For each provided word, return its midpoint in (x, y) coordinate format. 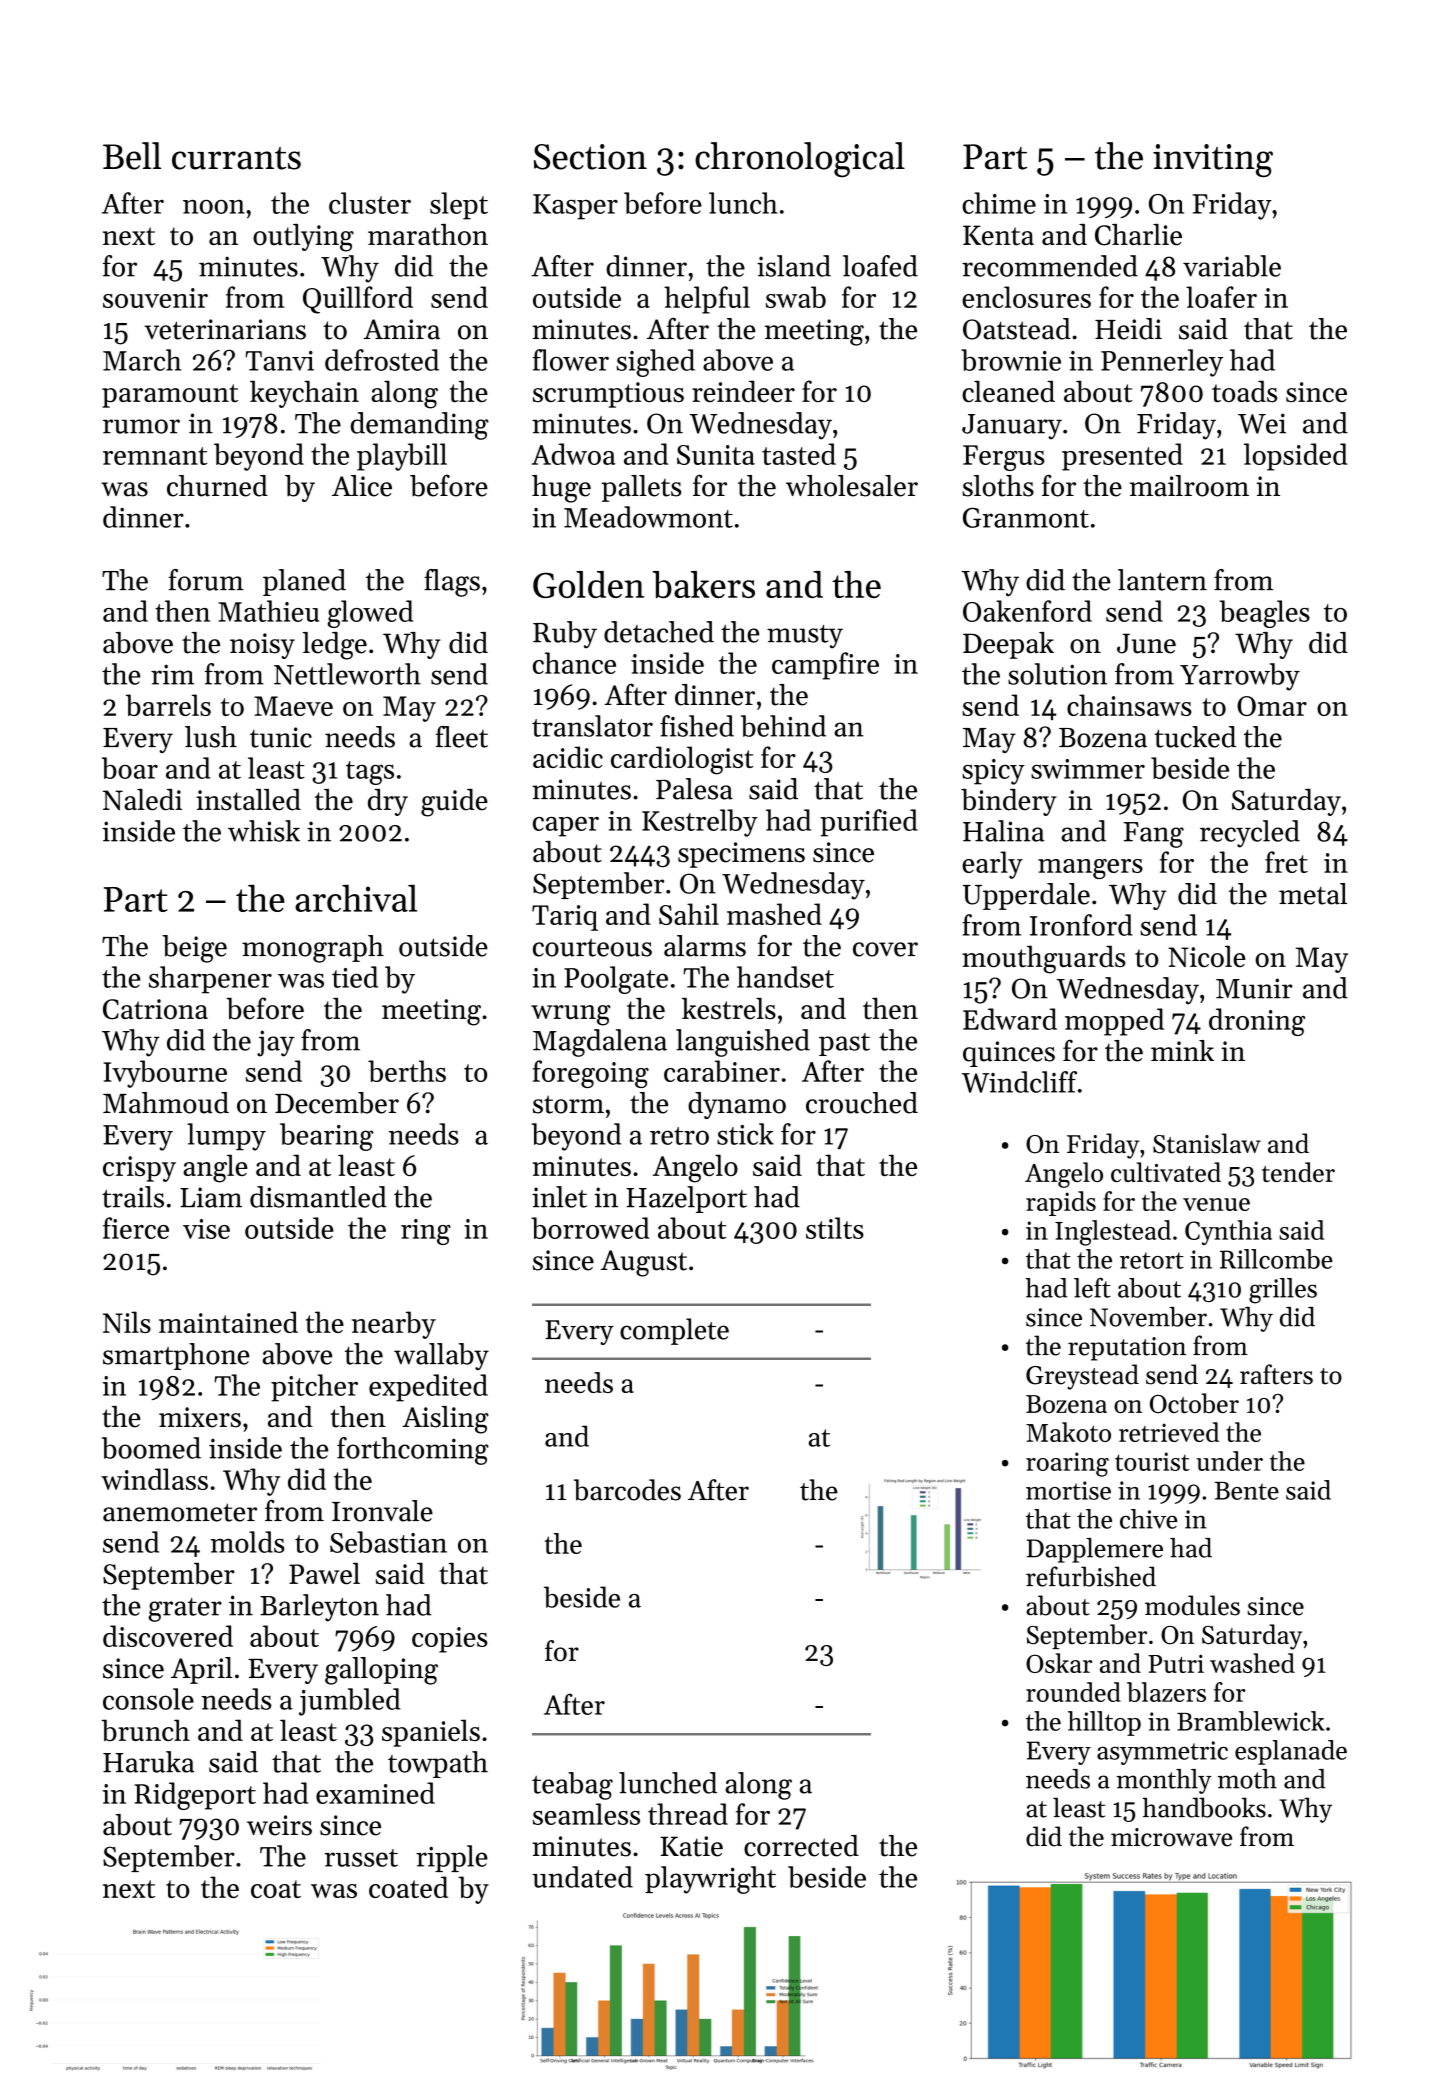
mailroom (1189, 486)
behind (783, 726)
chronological (800, 159)
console (148, 1699)
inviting (1213, 160)
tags (370, 773)
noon (214, 207)
